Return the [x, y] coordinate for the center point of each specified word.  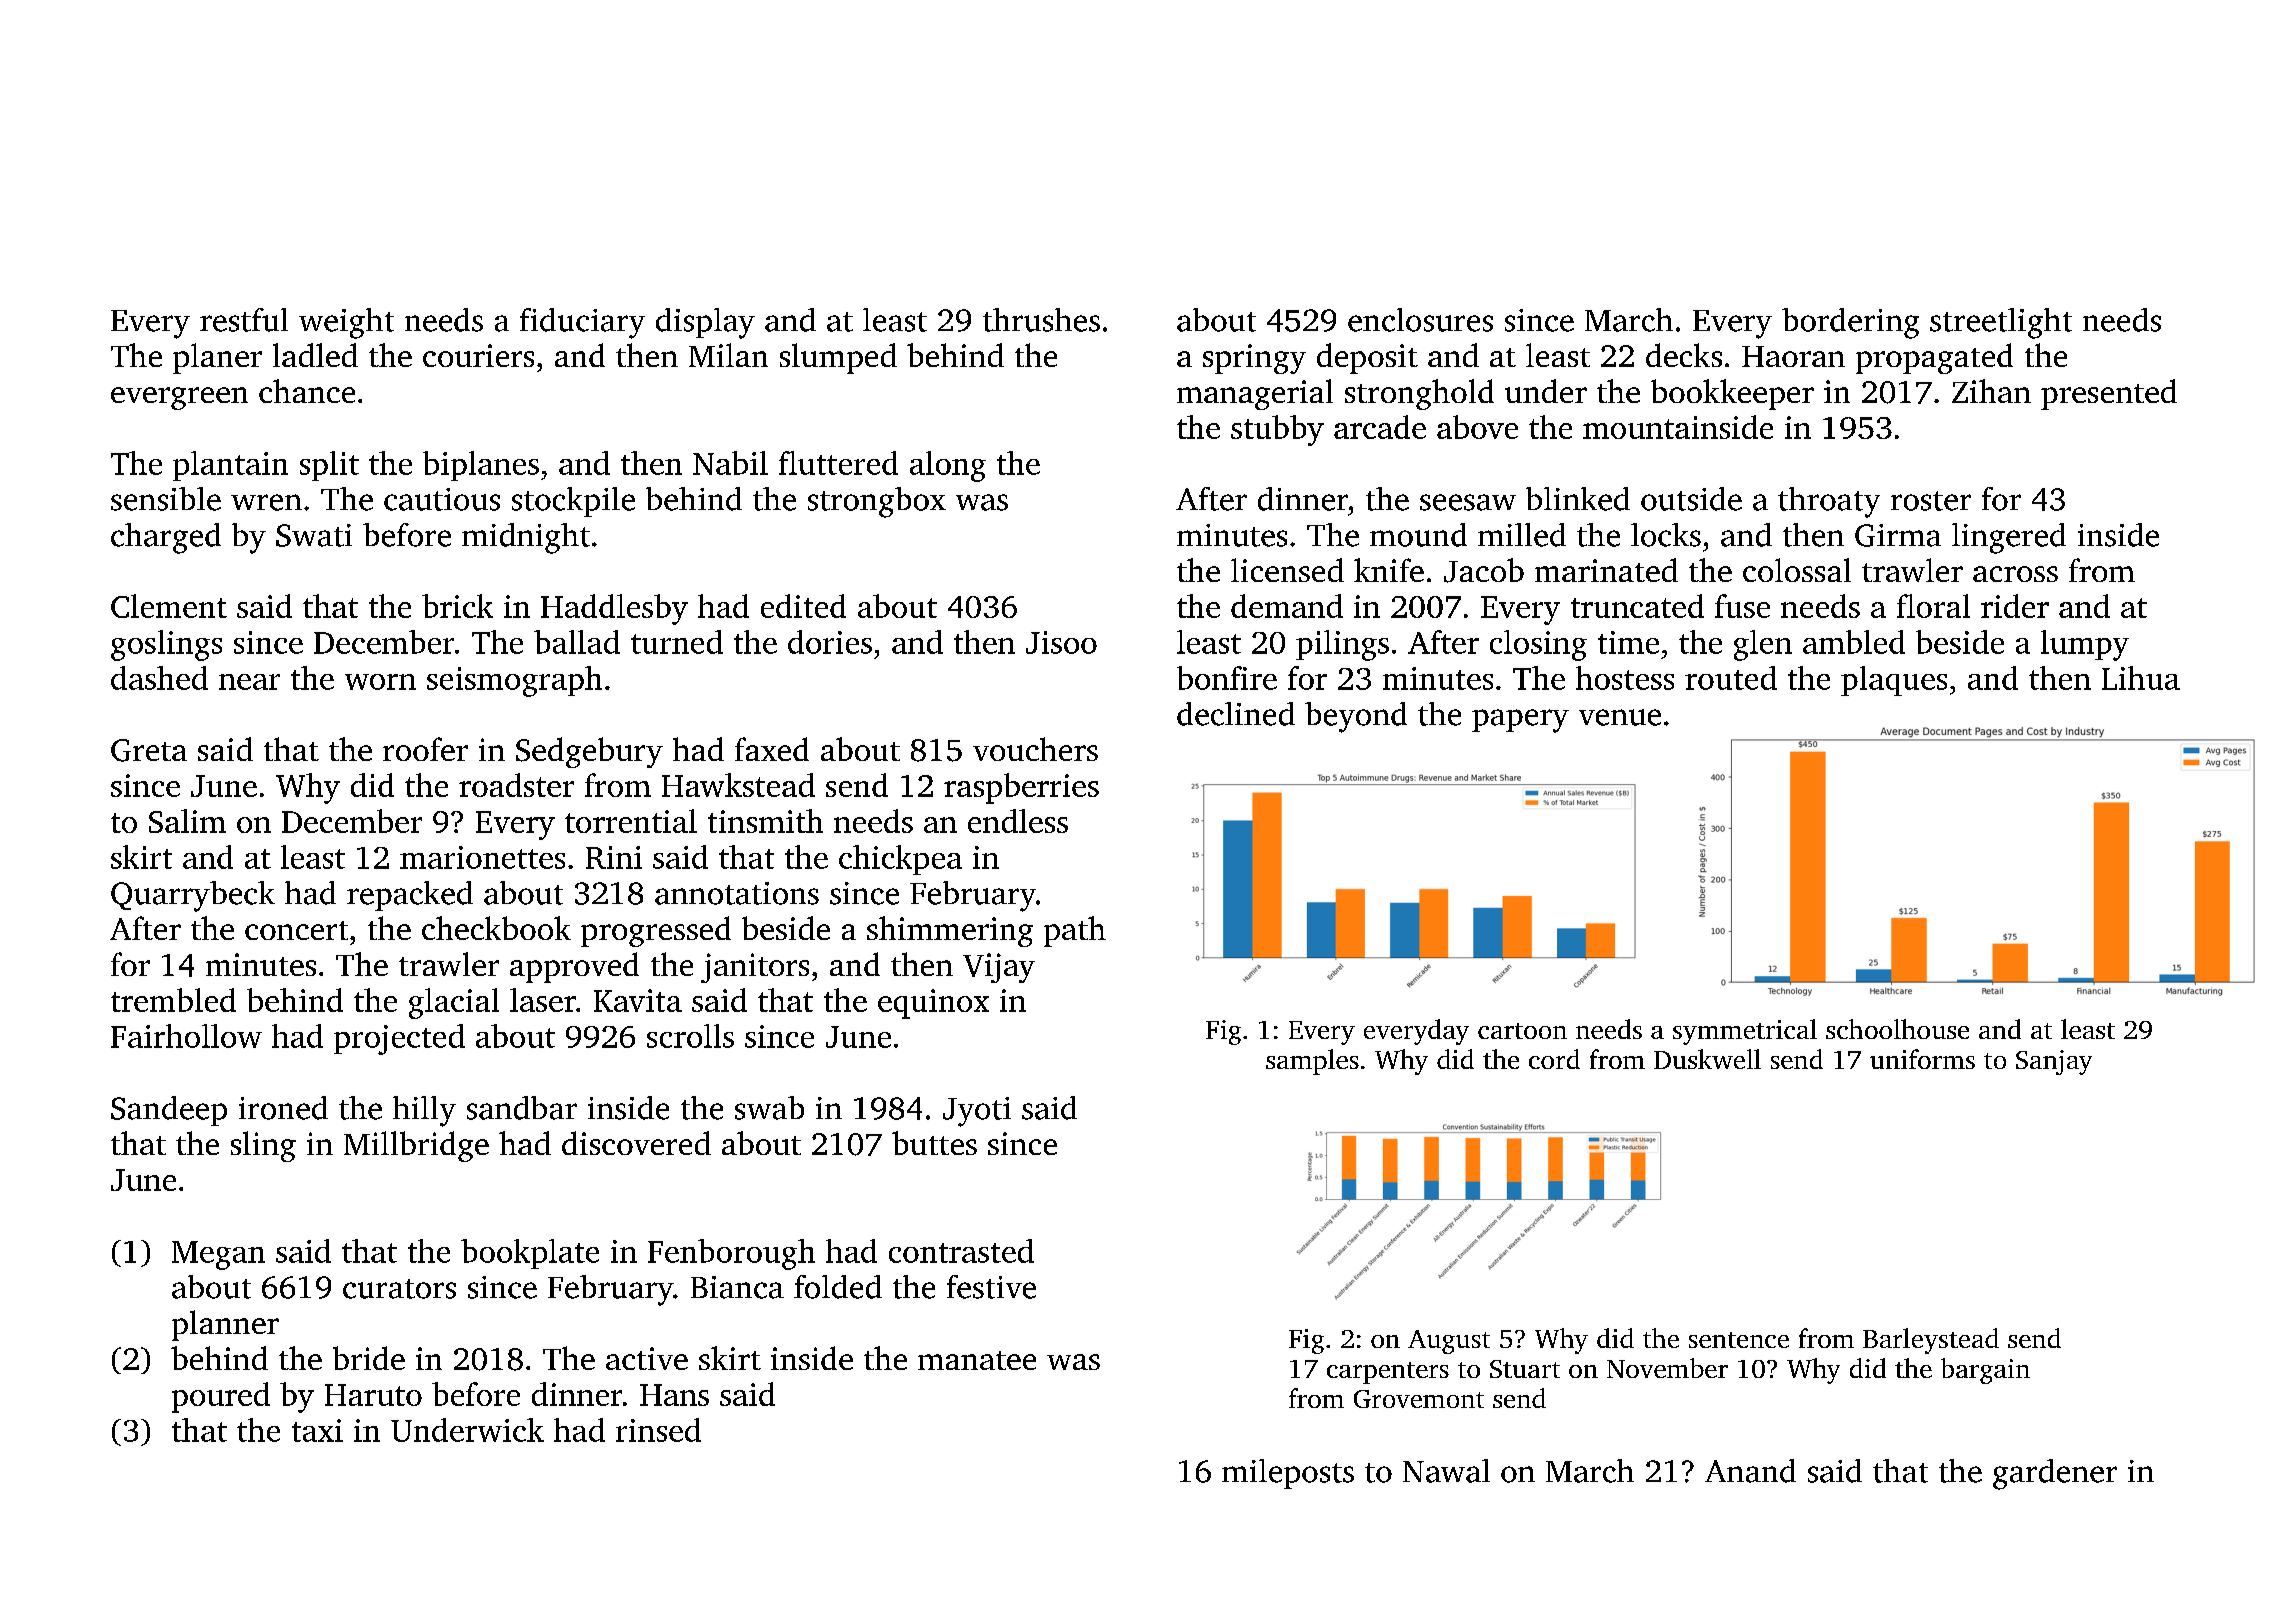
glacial [454, 1003]
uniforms [1922, 1059]
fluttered [838, 463]
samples [1312, 1062]
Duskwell [1707, 1059]
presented [2109, 394]
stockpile [573, 502]
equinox [933, 1004]
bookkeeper [1732, 394]
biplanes [481, 466]
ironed [283, 1108]
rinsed [658, 1430]
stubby [1277, 430]
